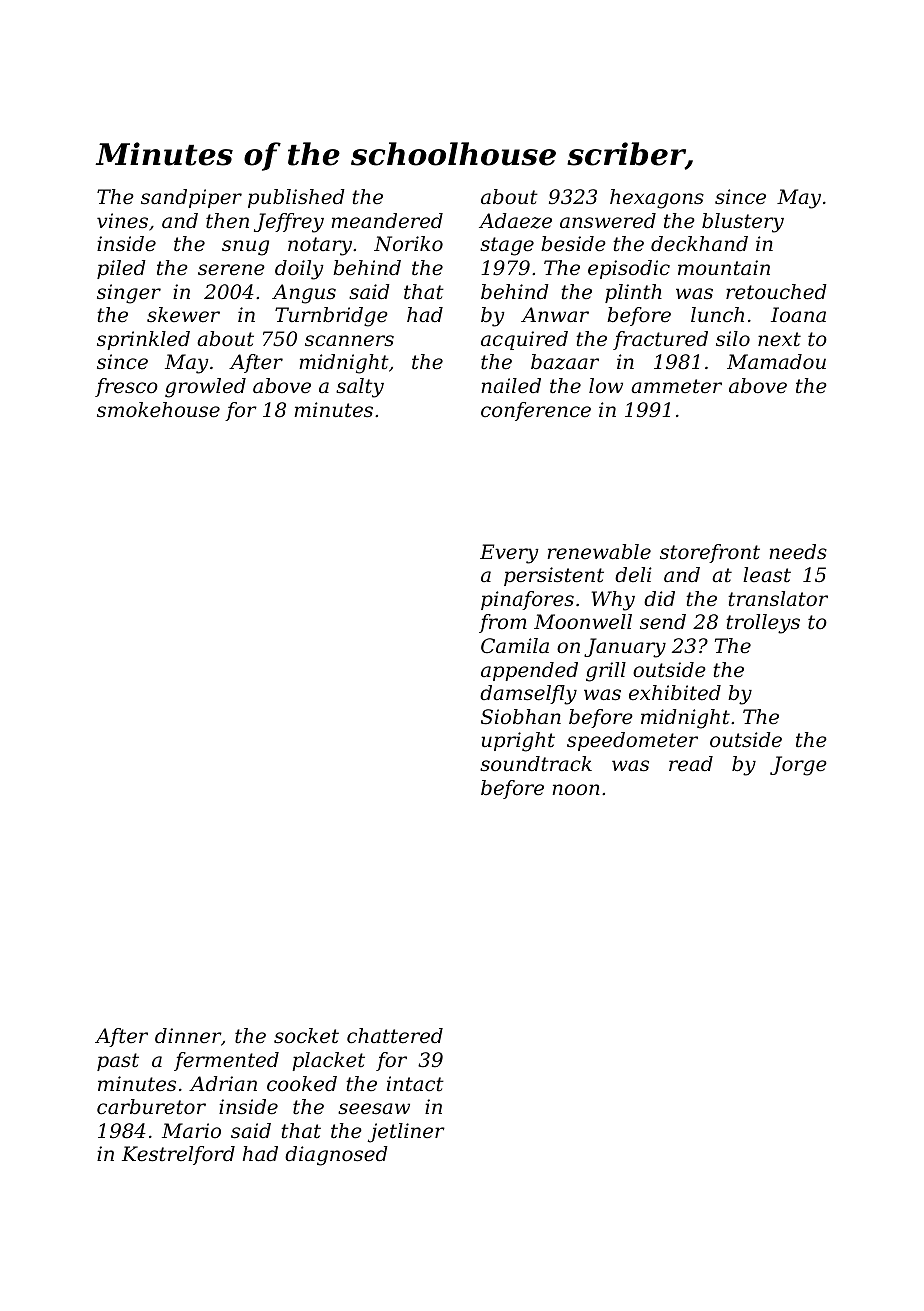 The height and width of the page is (1311, 924). What do you see at coordinates (776, 362) in the page?
I see `Mamadou` at bounding box center [776, 362].
